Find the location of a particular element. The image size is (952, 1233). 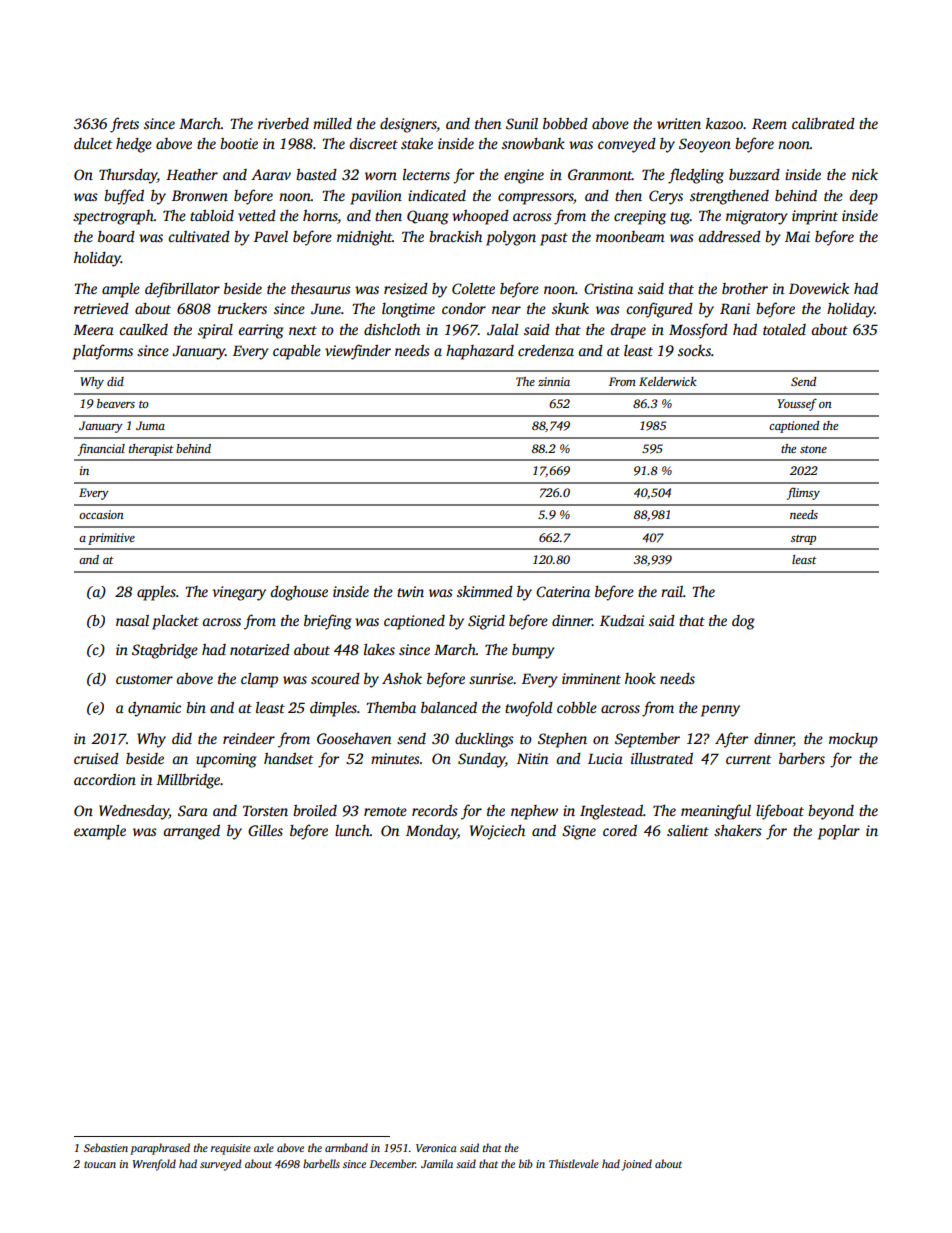

strap is located at coordinates (803, 540).
